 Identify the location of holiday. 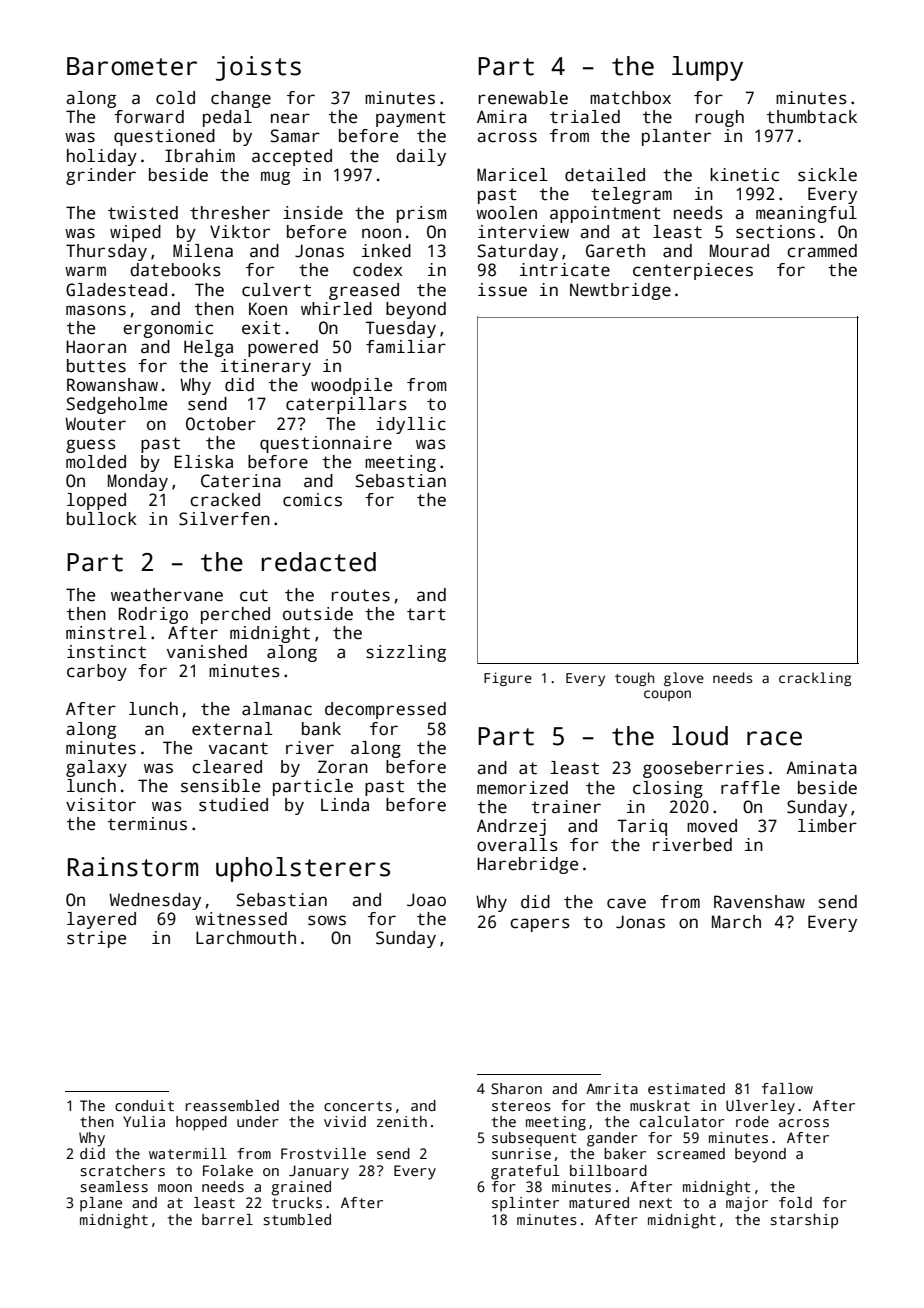
(102, 157).
